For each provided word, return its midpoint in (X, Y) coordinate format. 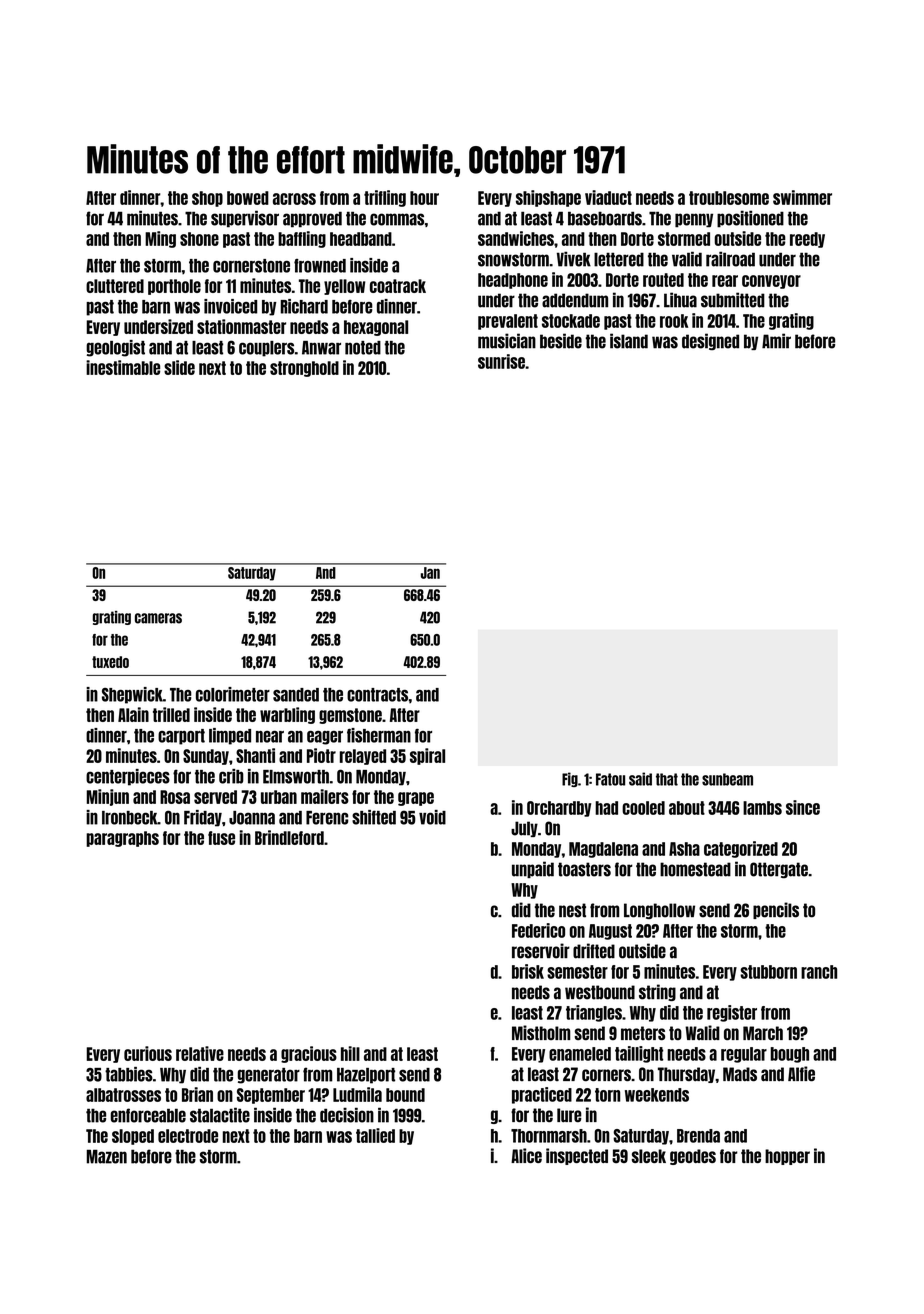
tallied (375, 1135)
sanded (296, 695)
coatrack (398, 286)
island (629, 341)
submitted (733, 300)
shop (207, 199)
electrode (188, 1136)
